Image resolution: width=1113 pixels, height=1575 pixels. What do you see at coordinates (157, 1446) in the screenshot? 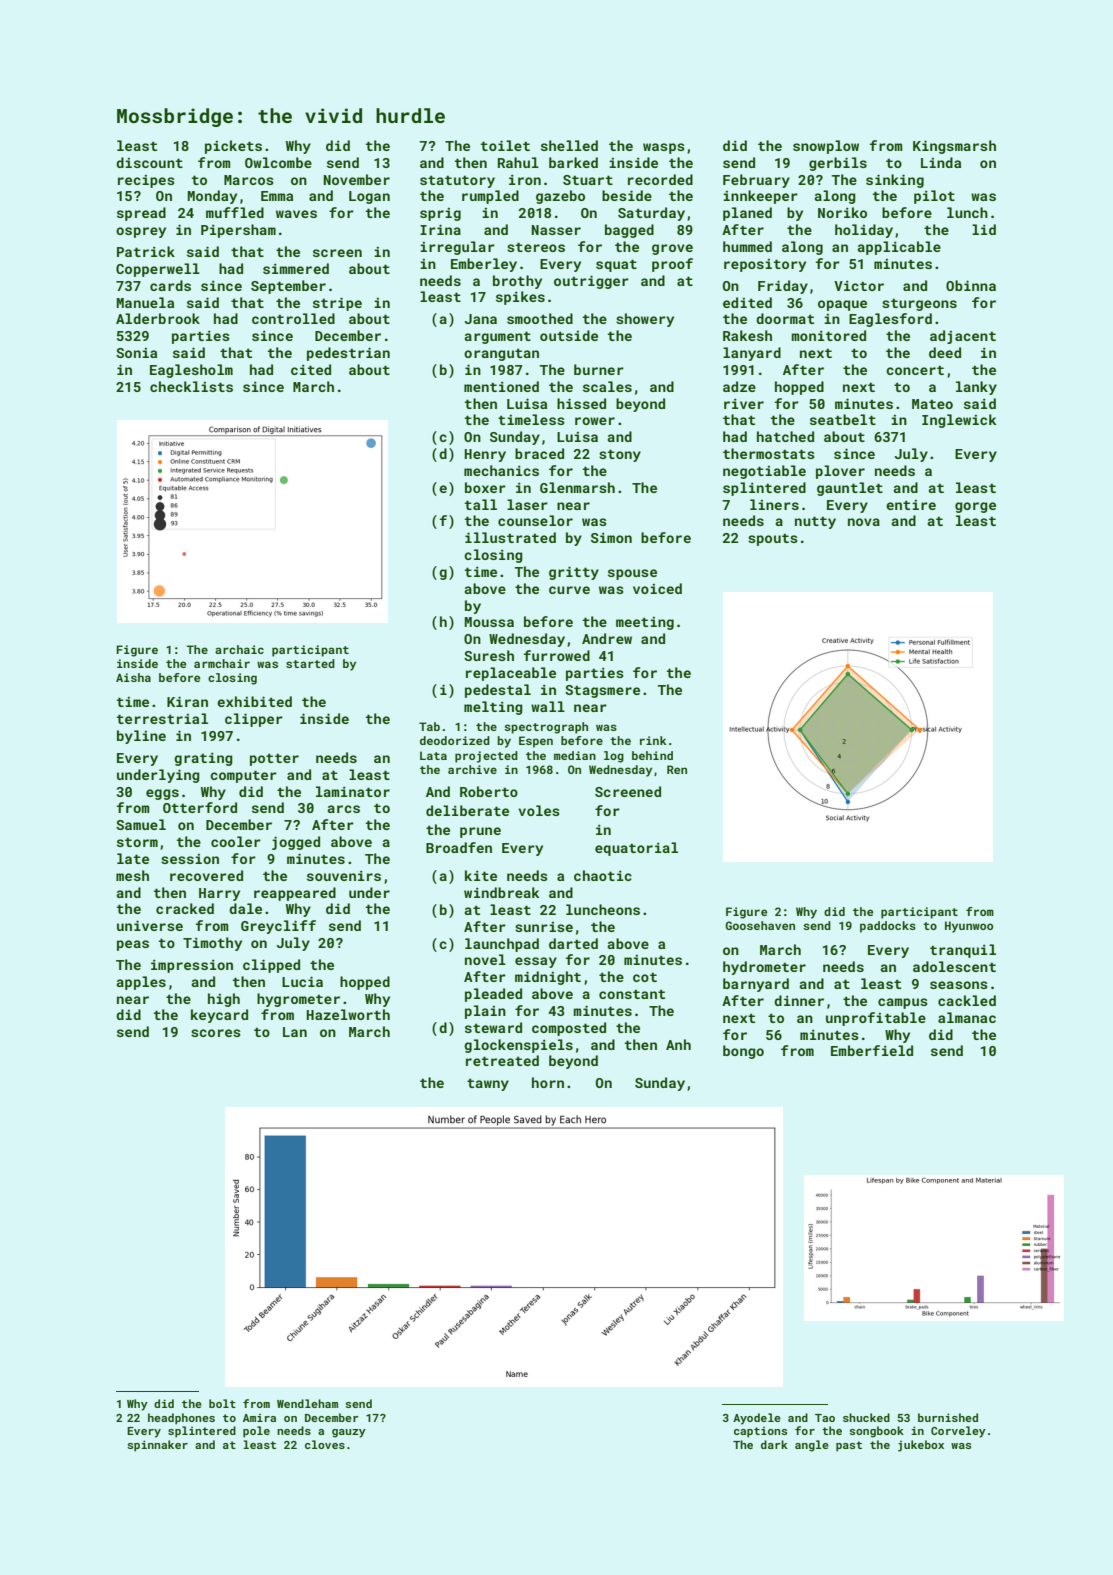
I see `spinnaker` at bounding box center [157, 1446].
